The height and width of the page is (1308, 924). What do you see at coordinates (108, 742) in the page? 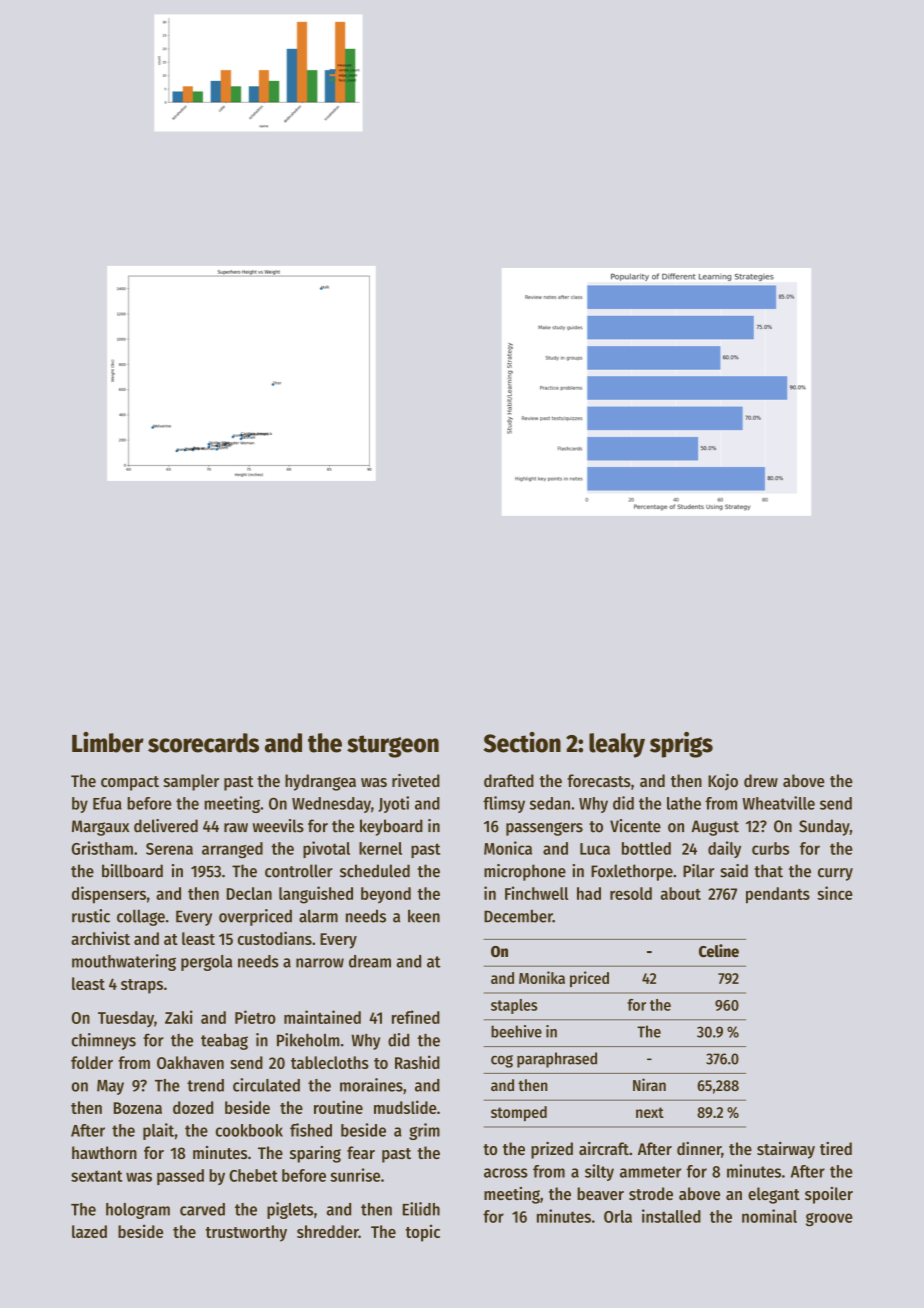
I see `Limber` at bounding box center [108, 742].
